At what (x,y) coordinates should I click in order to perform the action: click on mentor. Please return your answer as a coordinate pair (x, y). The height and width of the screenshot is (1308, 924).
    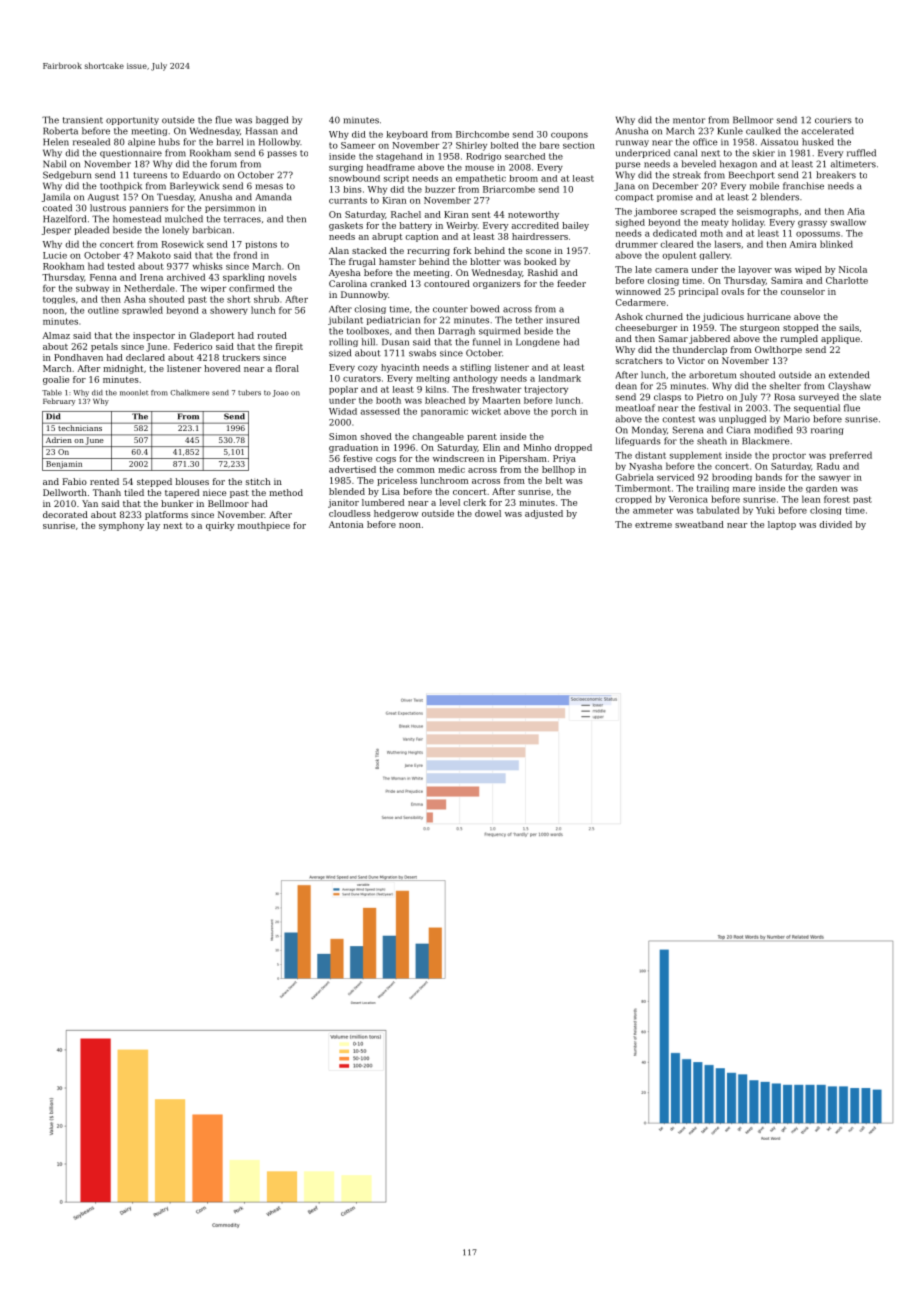
    Looking at the image, I should click on (689, 120).
